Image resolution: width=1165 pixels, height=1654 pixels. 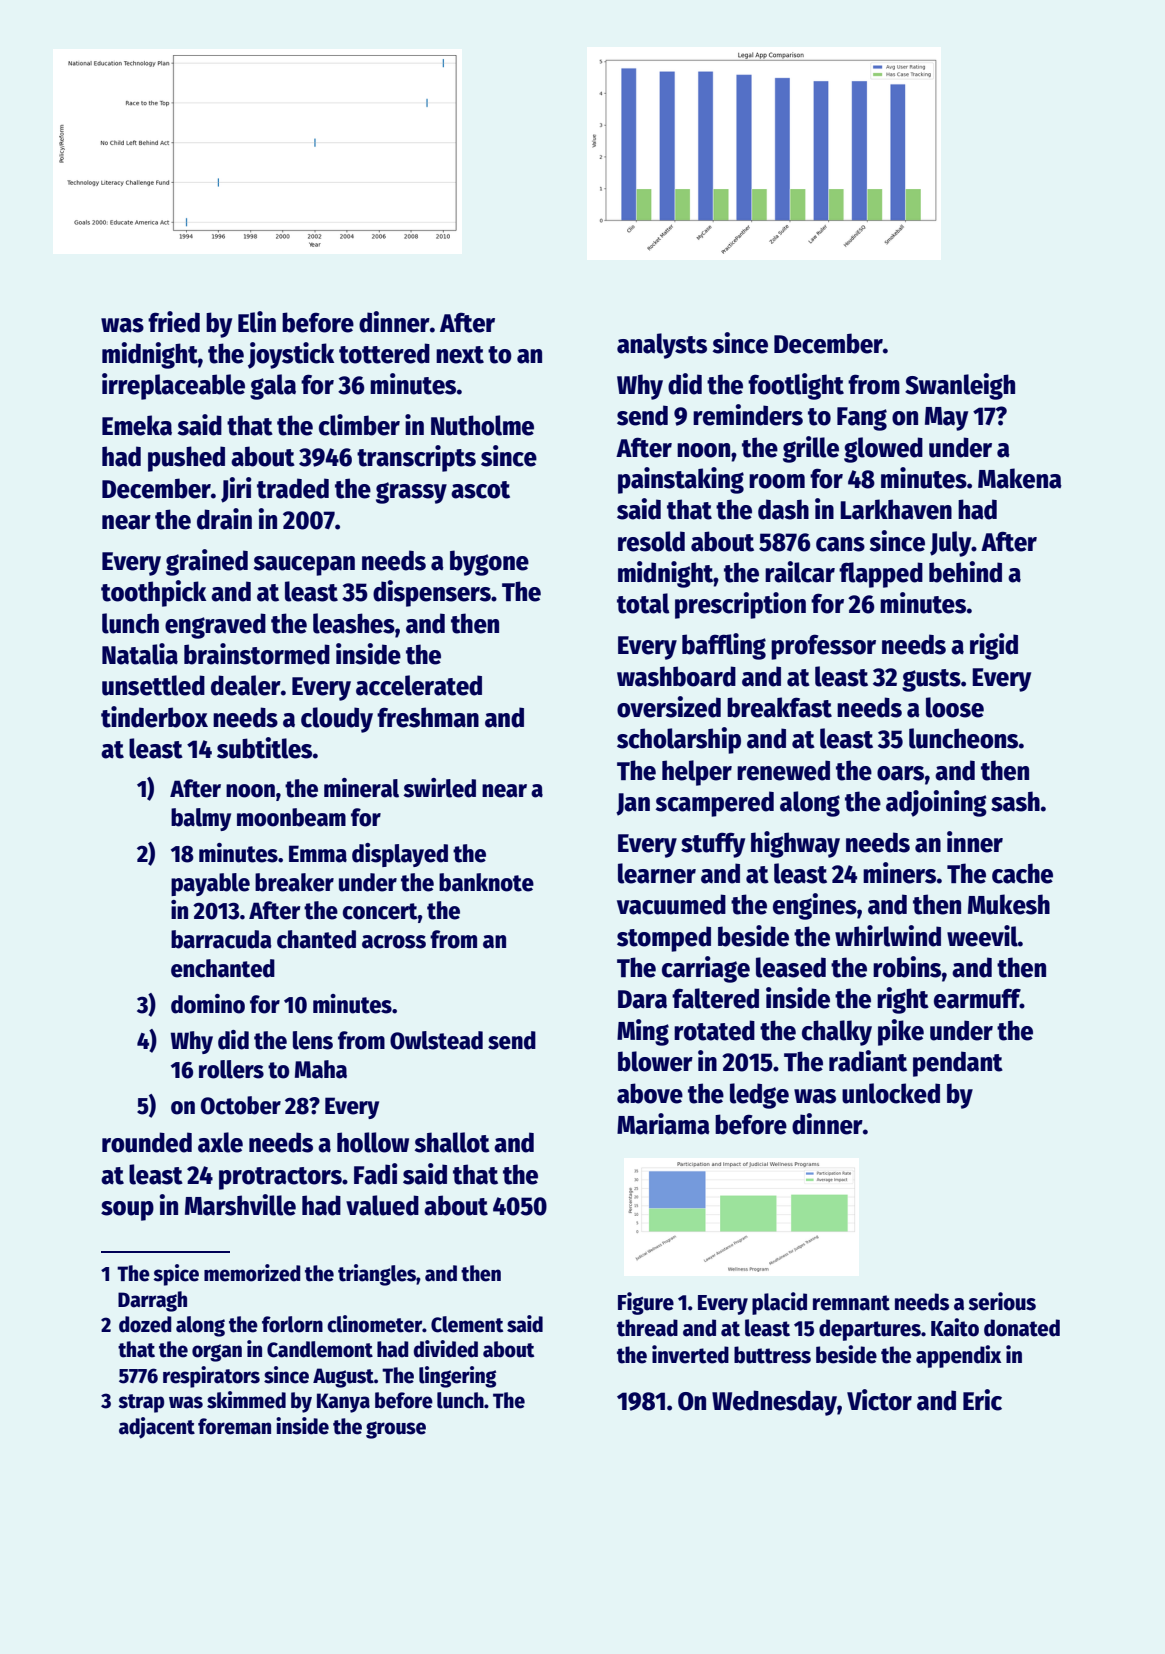 What do you see at coordinates (959, 1356) in the screenshot?
I see `appendix` at bounding box center [959, 1356].
